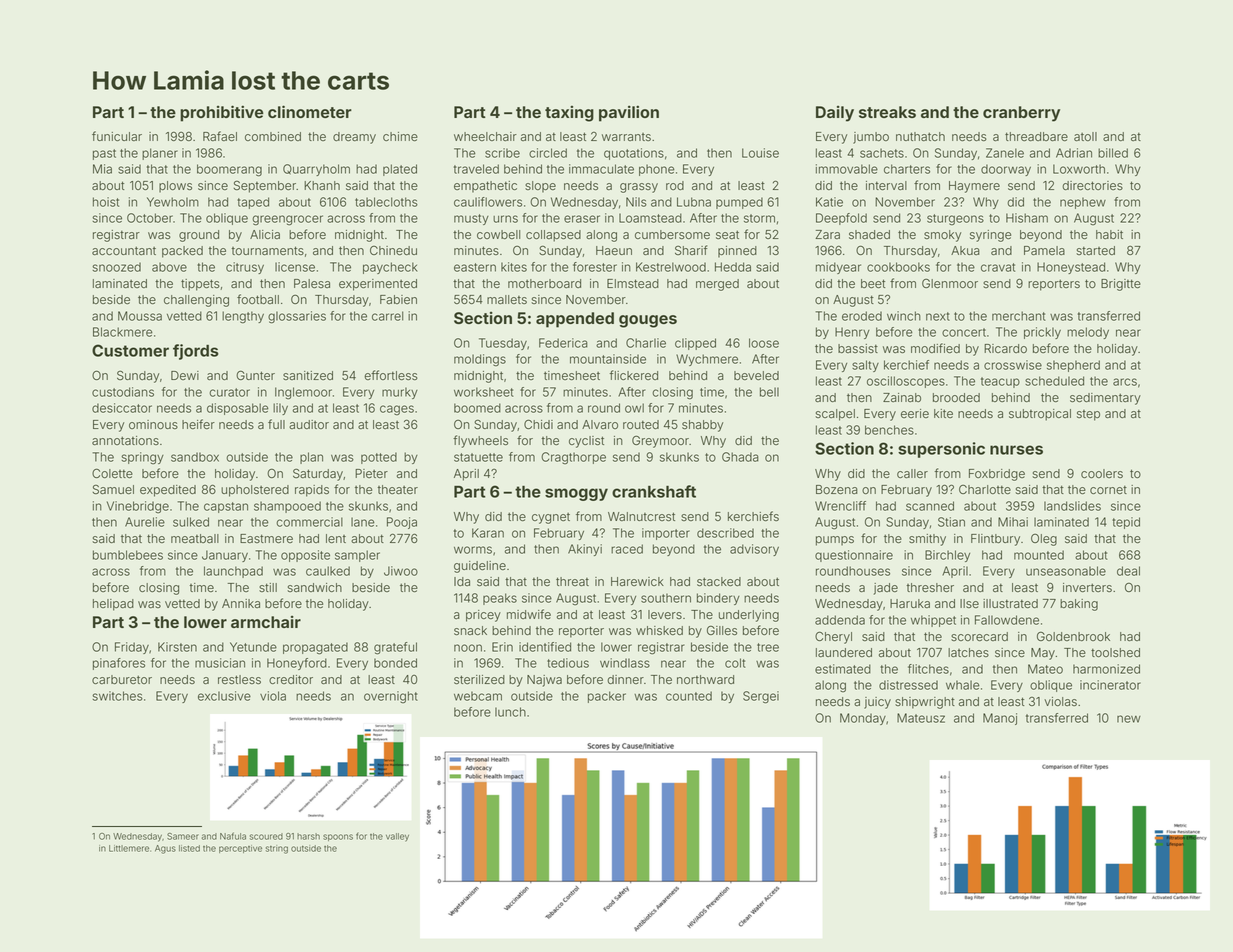 This document has width=1233, height=952. Describe the element at coordinates (548, 153) in the document. I see `circled` at that location.
